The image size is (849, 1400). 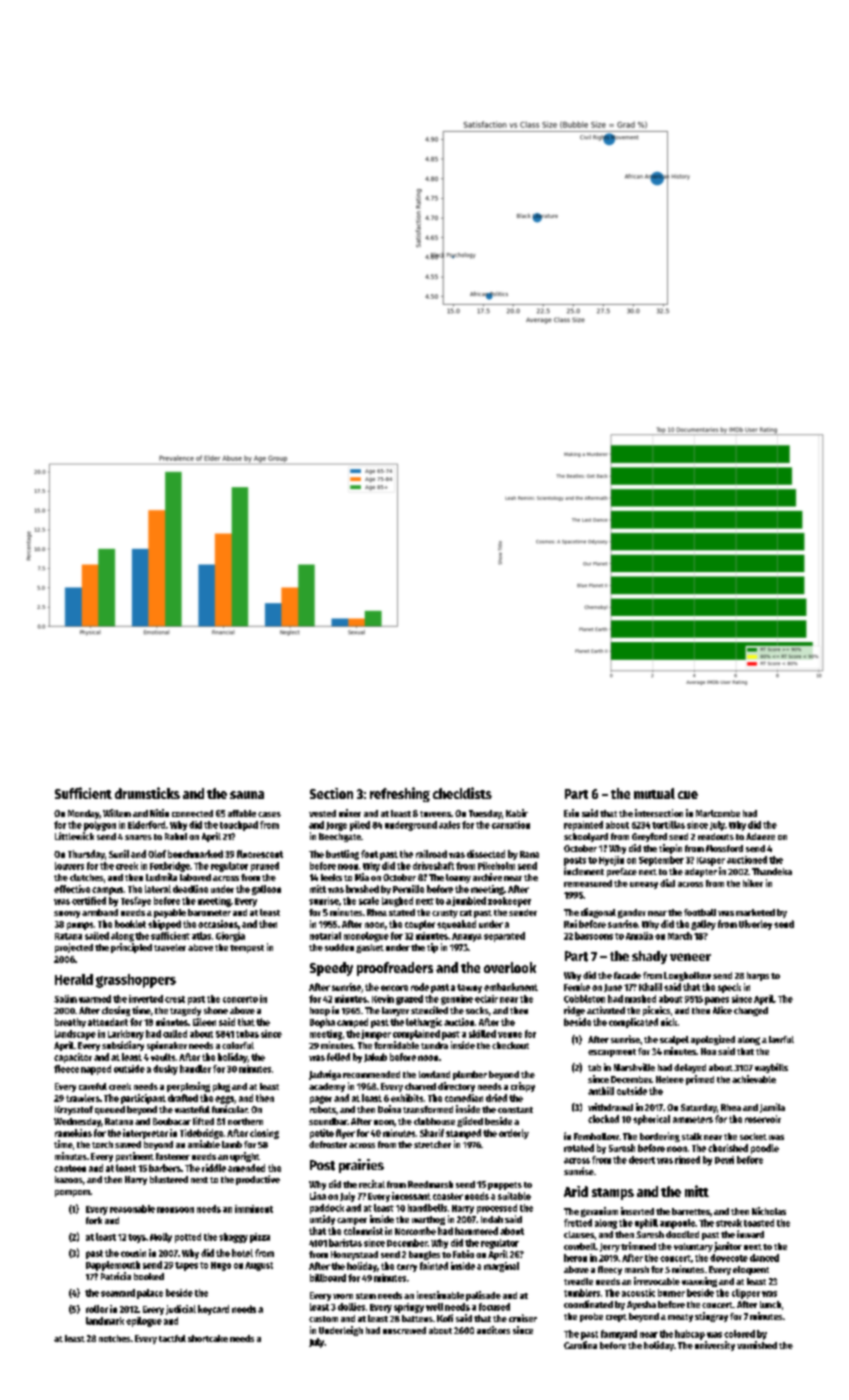 What do you see at coordinates (221, 1087) in the screenshot?
I see `plug` at bounding box center [221, 1087].
